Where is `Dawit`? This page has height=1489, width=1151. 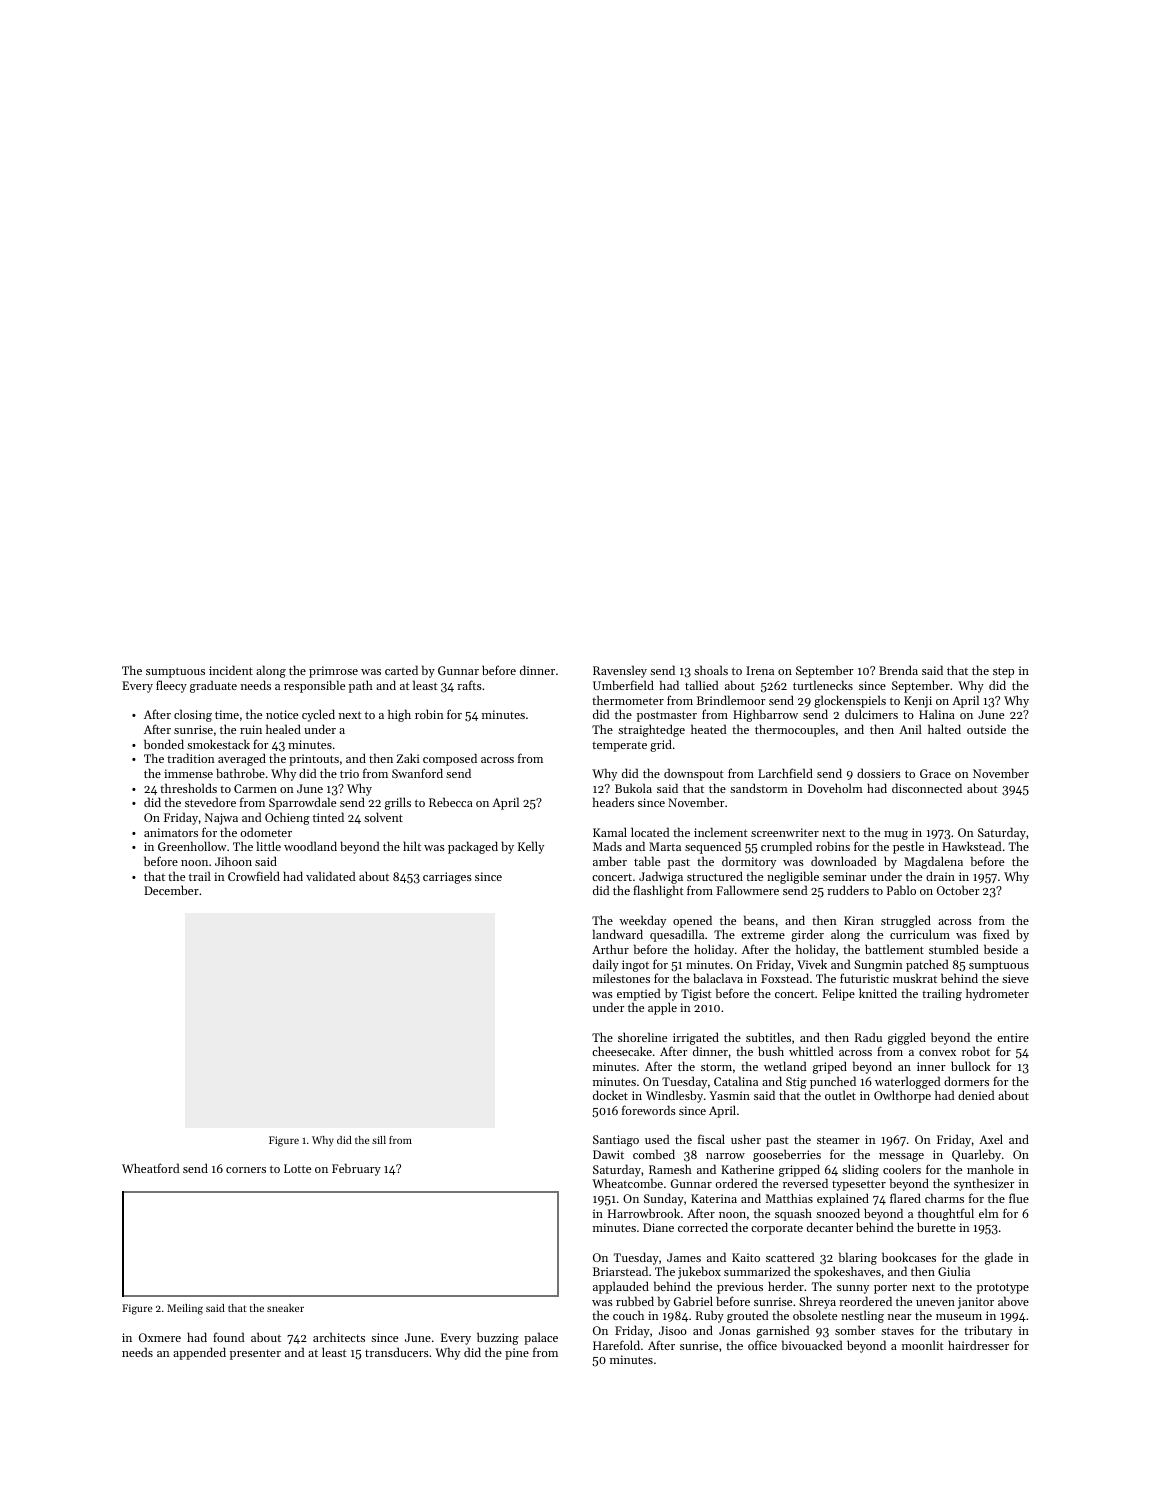
Dawit is located at coordinates (608, 1154).
